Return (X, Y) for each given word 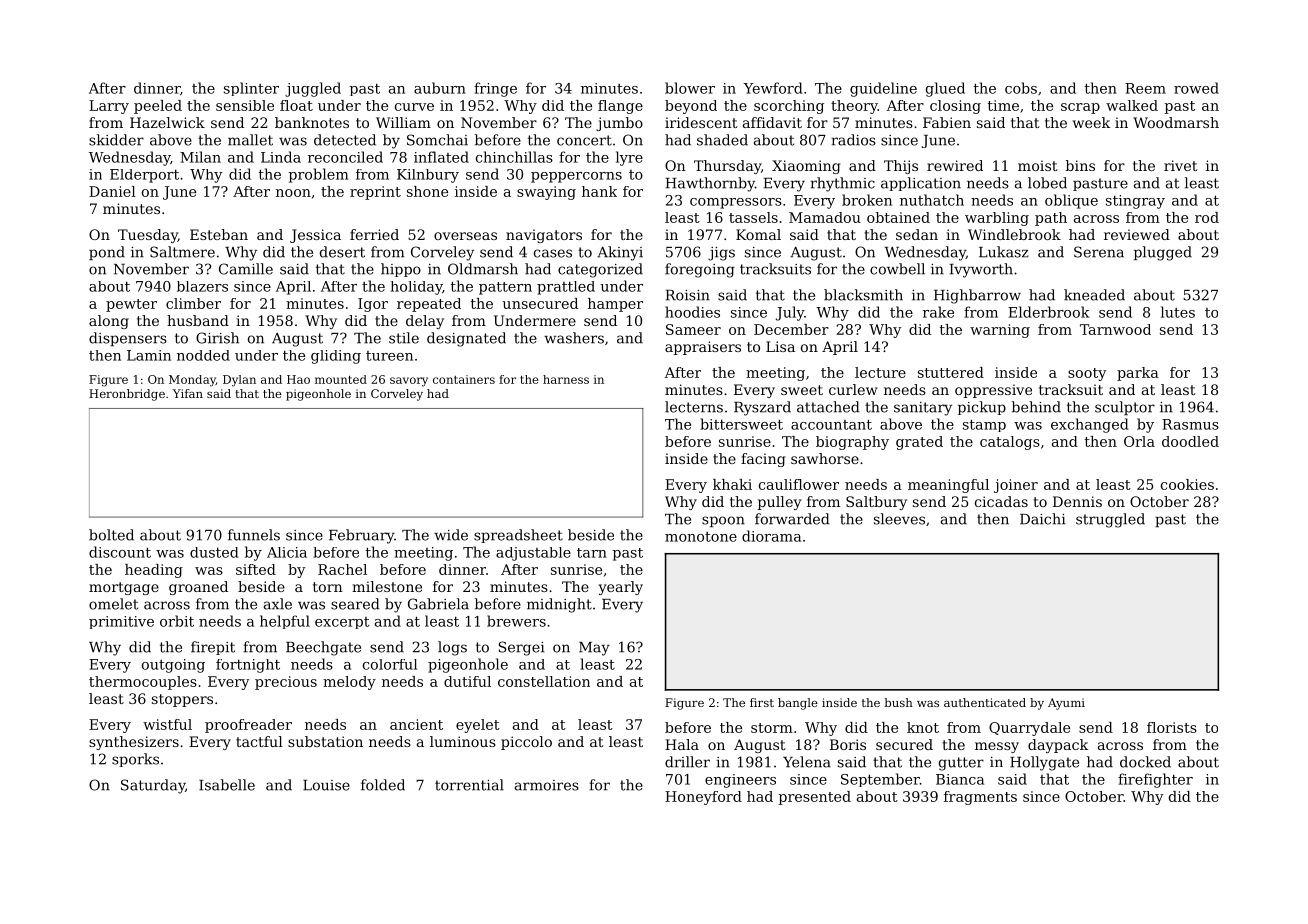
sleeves (899, 519)
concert (584, 140)
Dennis (1077, 501)
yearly (621, 588)
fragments (980, 798)
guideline (883, 89)
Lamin (149, 355)
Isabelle (227, 785)
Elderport (144, 176)
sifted (256, 569)
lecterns (694, 407)
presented (815, 798)
